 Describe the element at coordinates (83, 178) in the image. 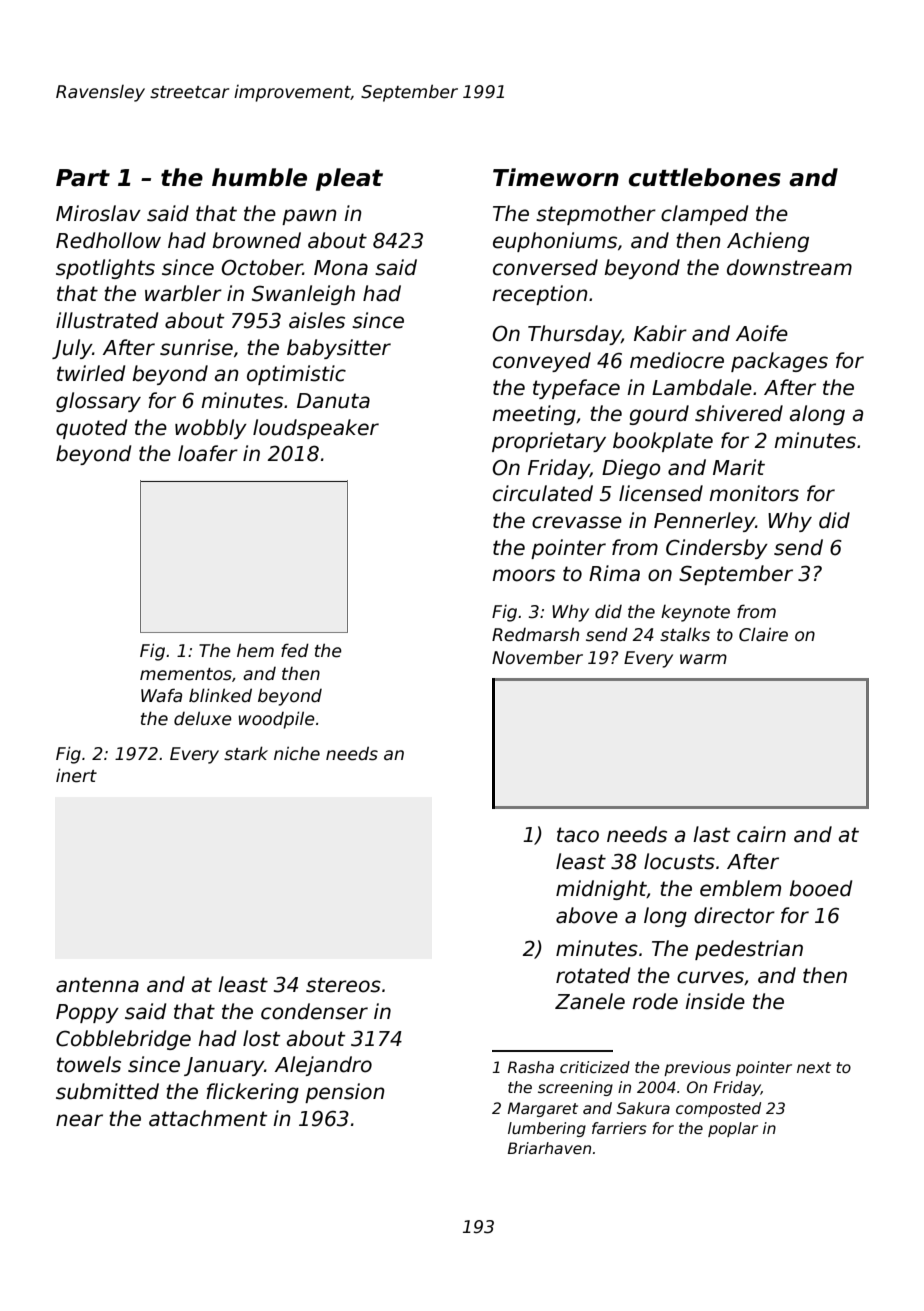

I see `Part` at that location.
